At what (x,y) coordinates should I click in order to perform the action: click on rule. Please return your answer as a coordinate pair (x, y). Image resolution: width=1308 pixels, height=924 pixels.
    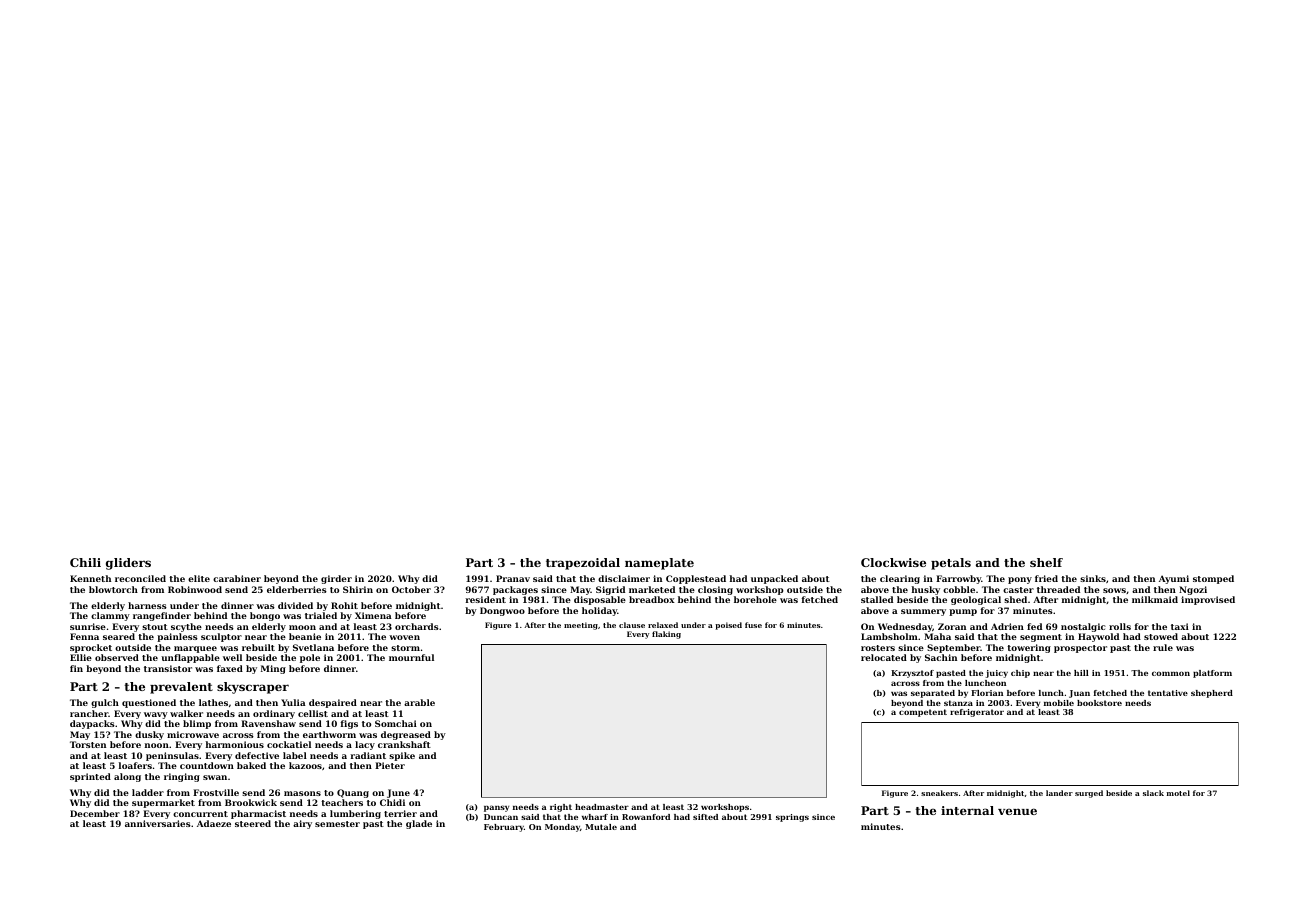
    Looking at the image, I should click on (1163, 647).
